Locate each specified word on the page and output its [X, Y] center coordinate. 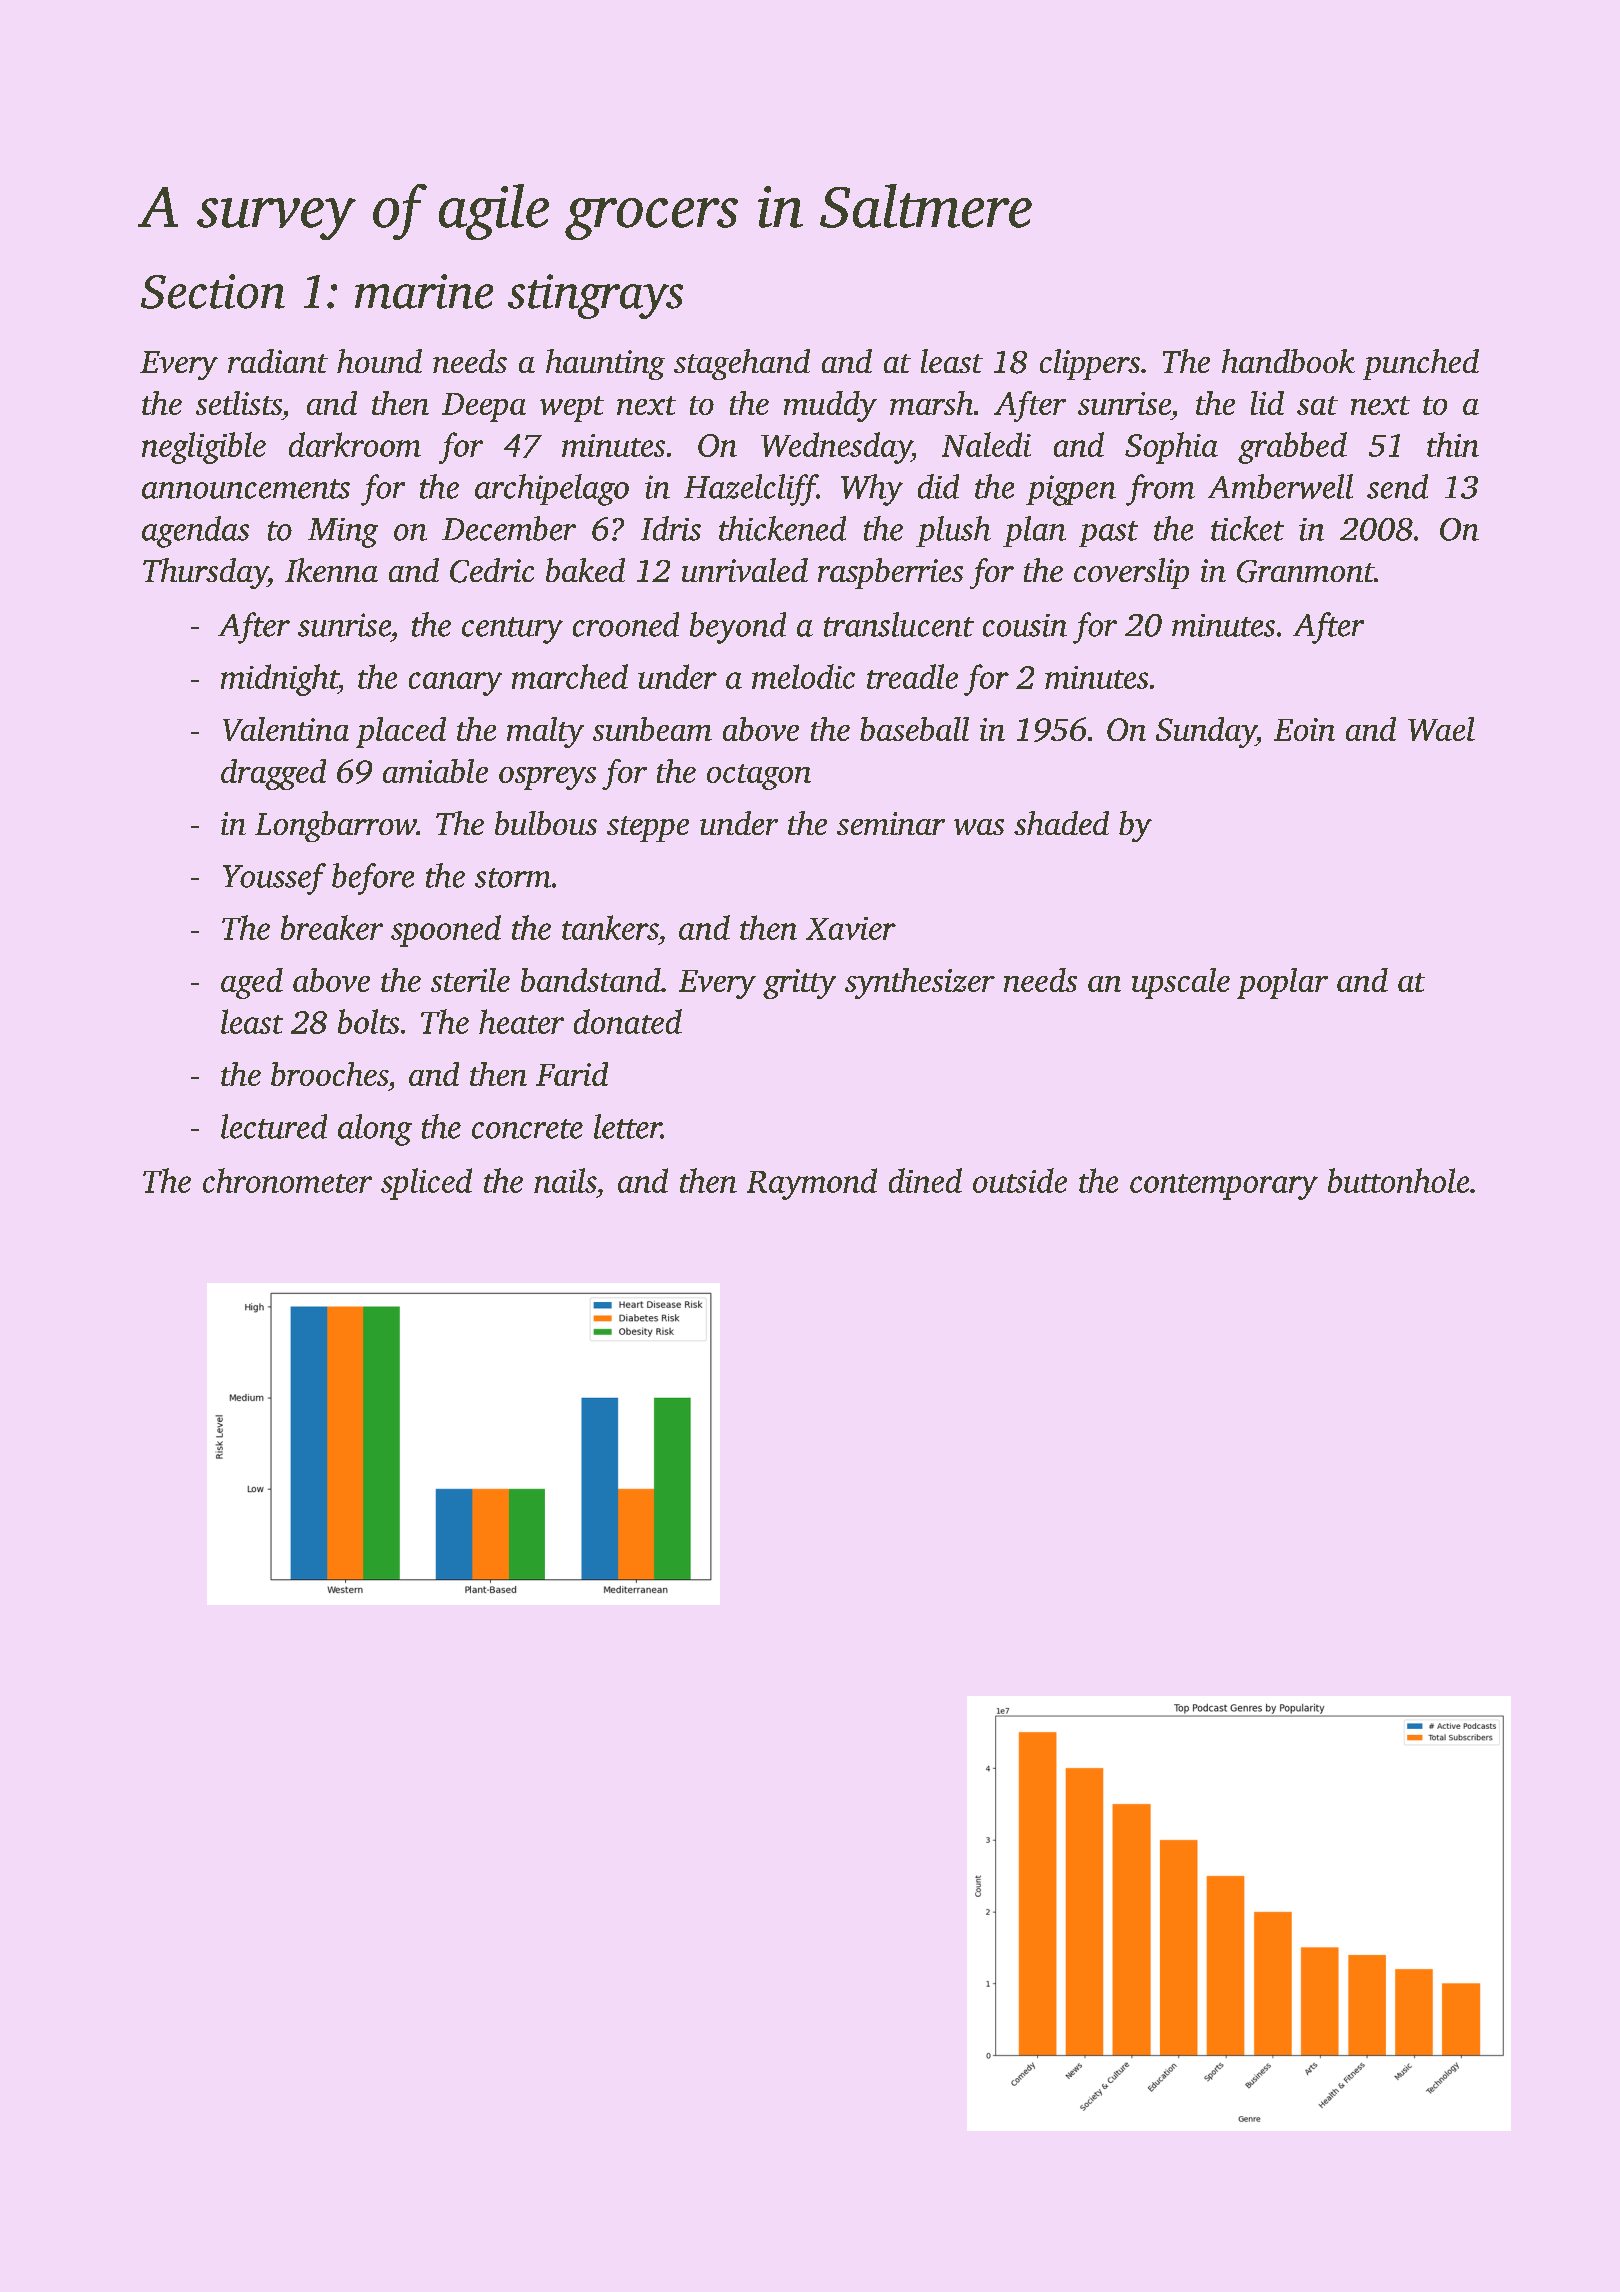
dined [925, 1180]
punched [1421, 364]
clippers [1090, 364]
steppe [648, 829]
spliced [426, 1184]
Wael [1441, 729]
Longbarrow [336, 826]
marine [424, 291]
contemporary [1224, 1187]
